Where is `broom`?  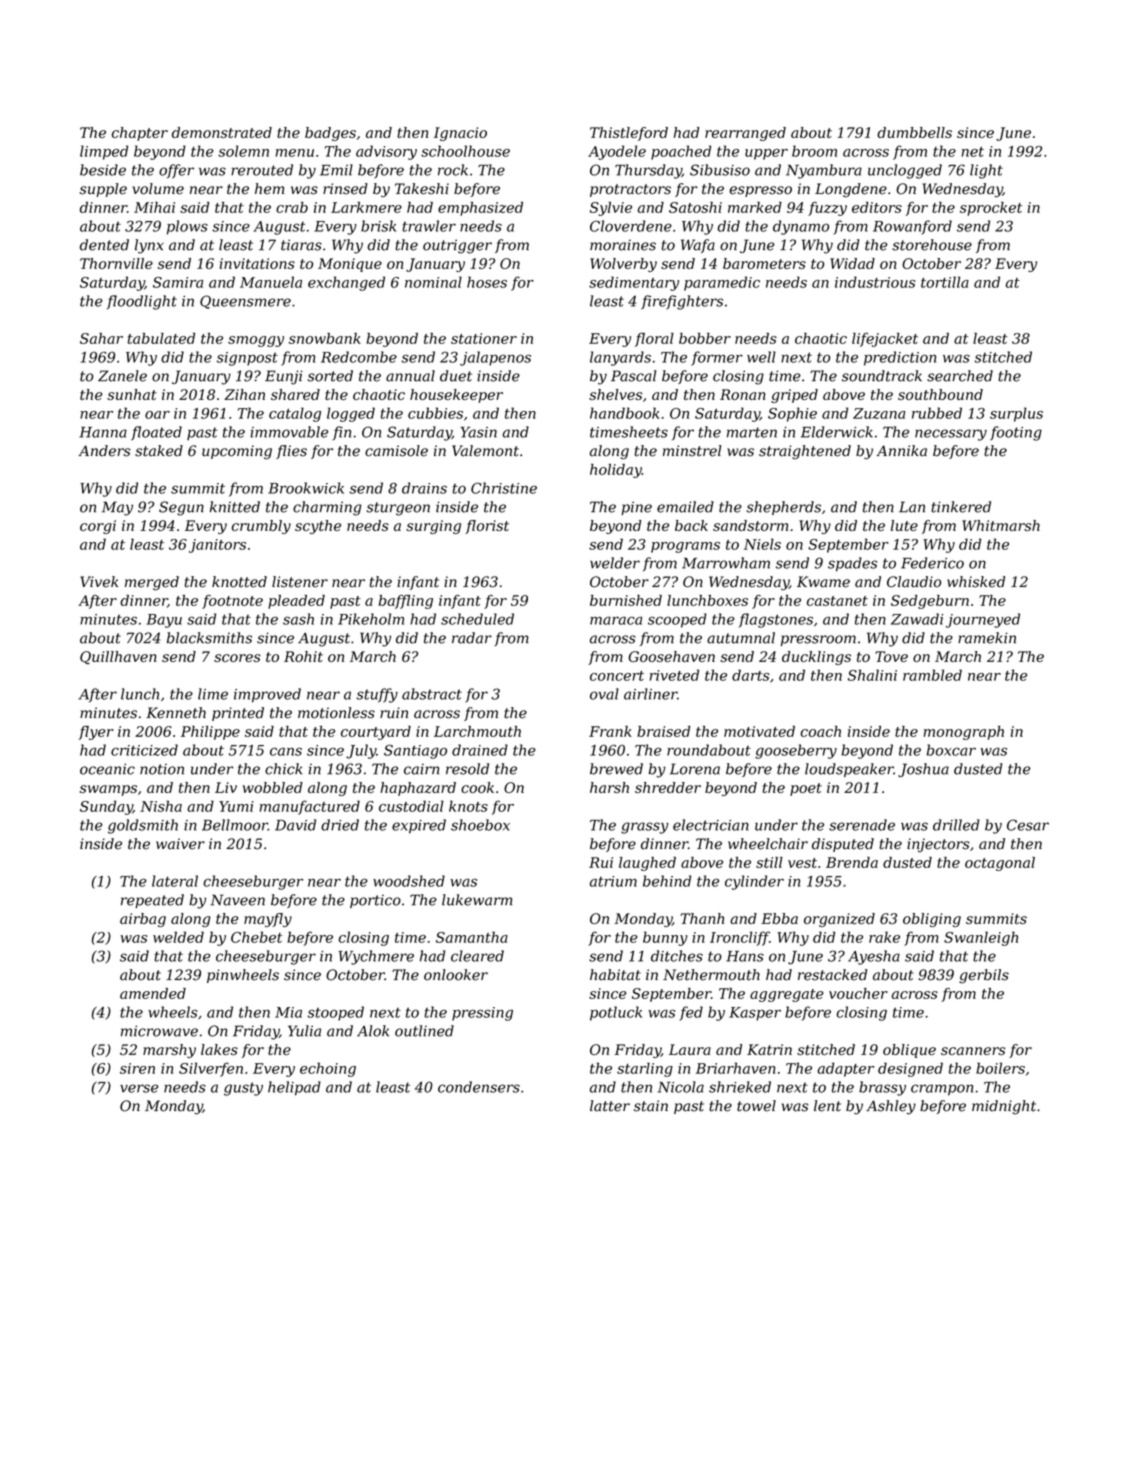 broom is located at coordinates (814, 151).
